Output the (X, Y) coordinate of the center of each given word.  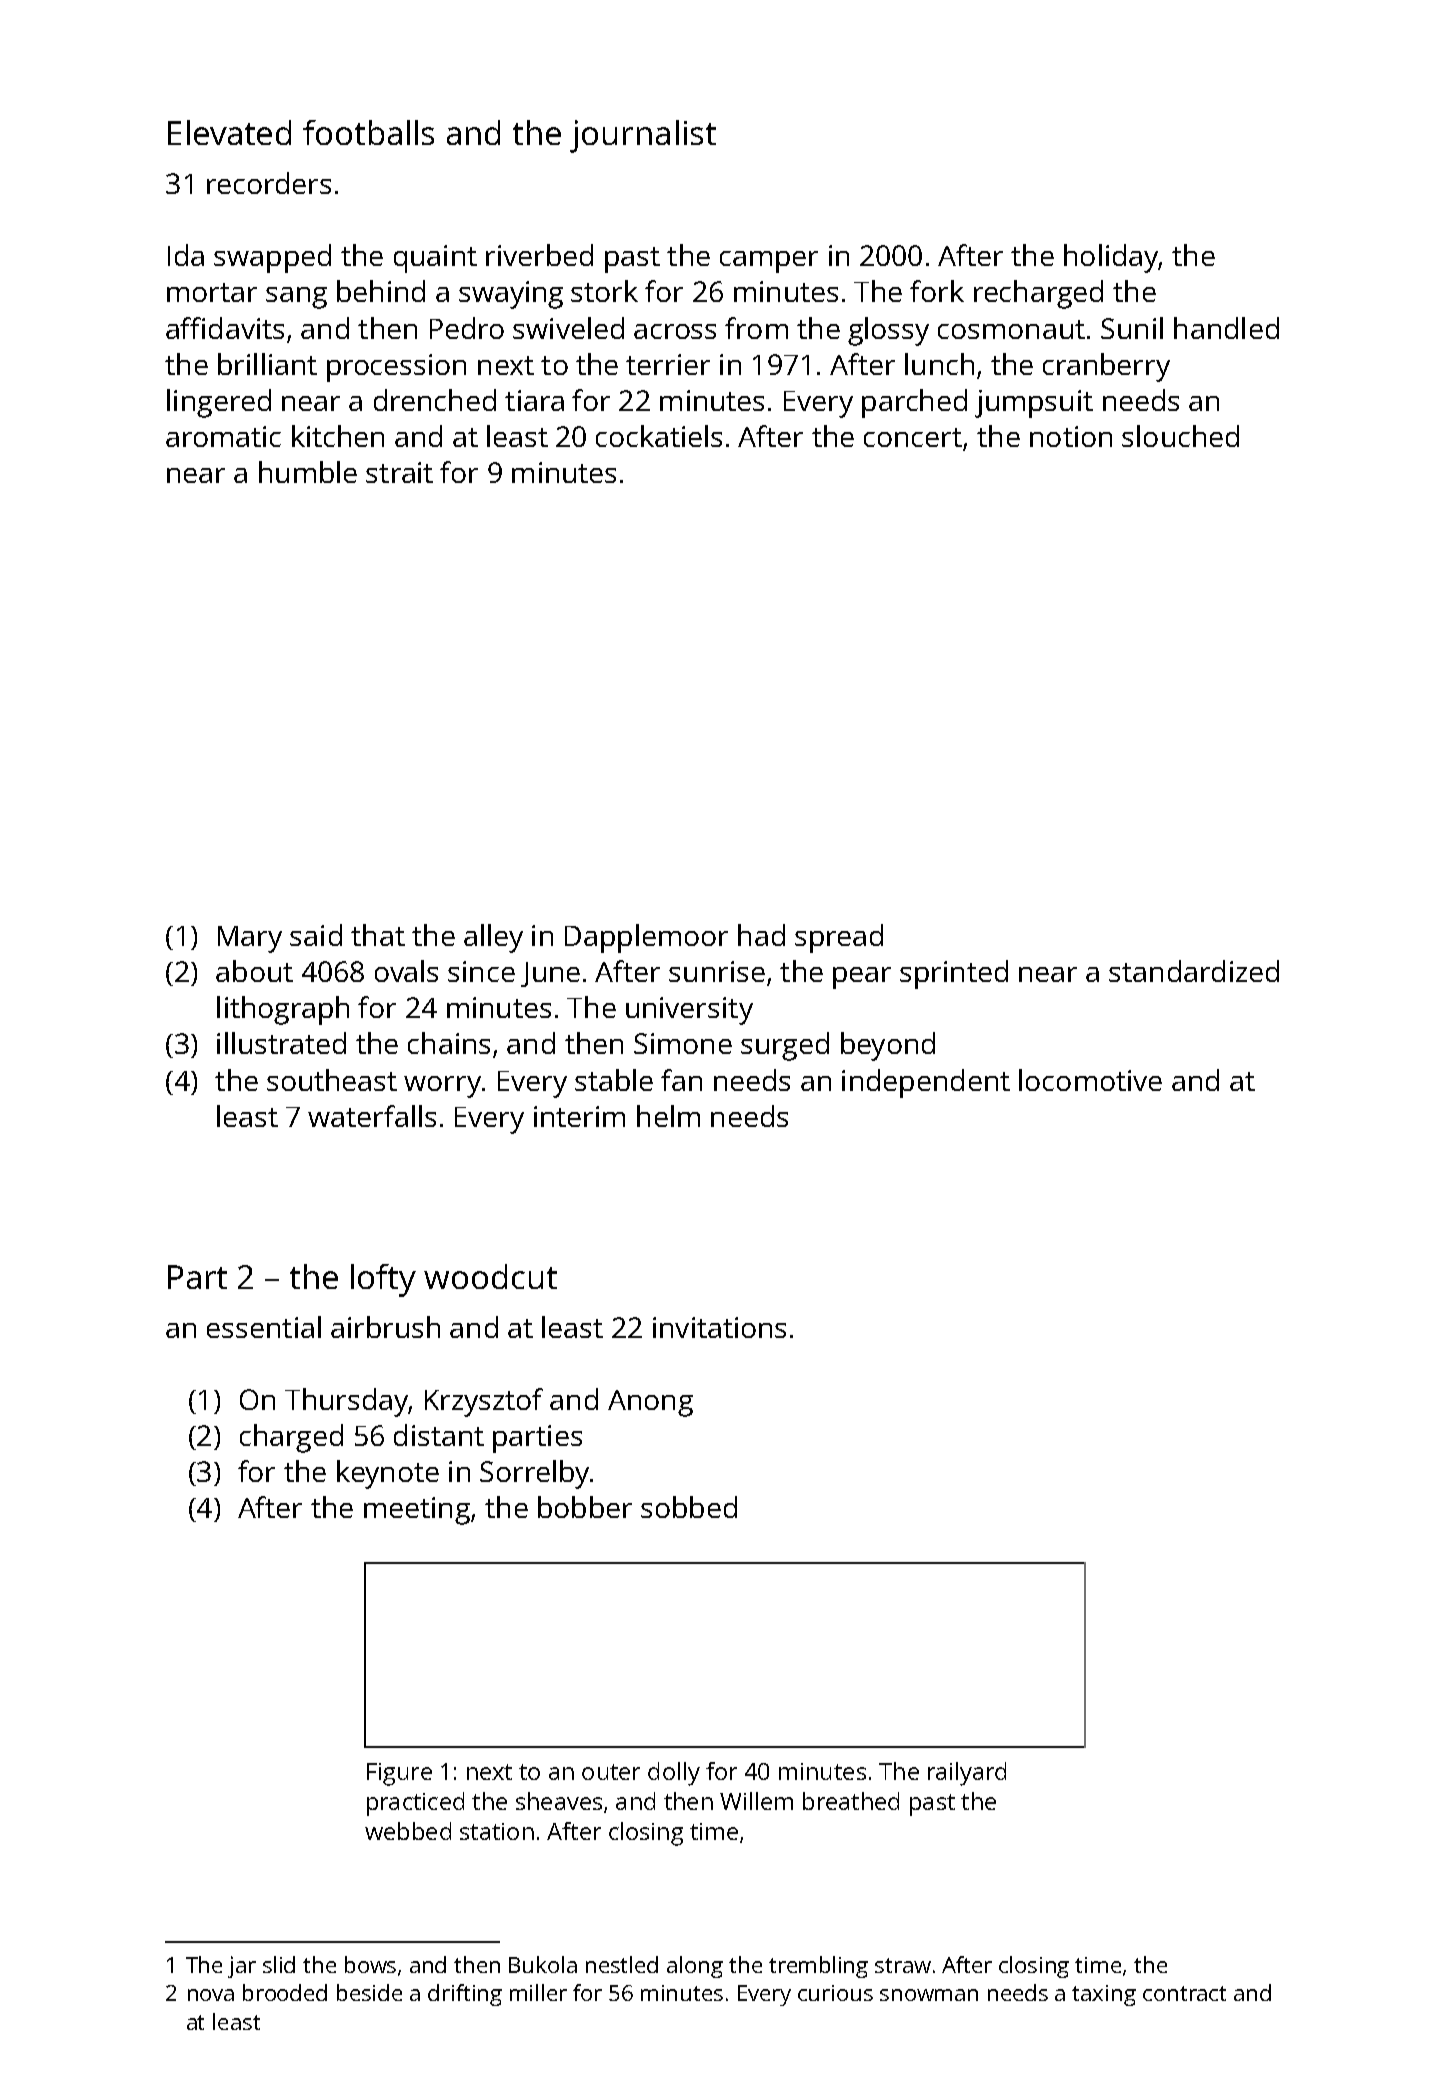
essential (264, 1327)
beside (369, 1992)
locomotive (1090, 1080)
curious (835, 1993)
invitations (719, 1327)
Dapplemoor (646, 938)
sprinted (954, 974)
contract (1184, 1993)
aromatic (223, 436)
